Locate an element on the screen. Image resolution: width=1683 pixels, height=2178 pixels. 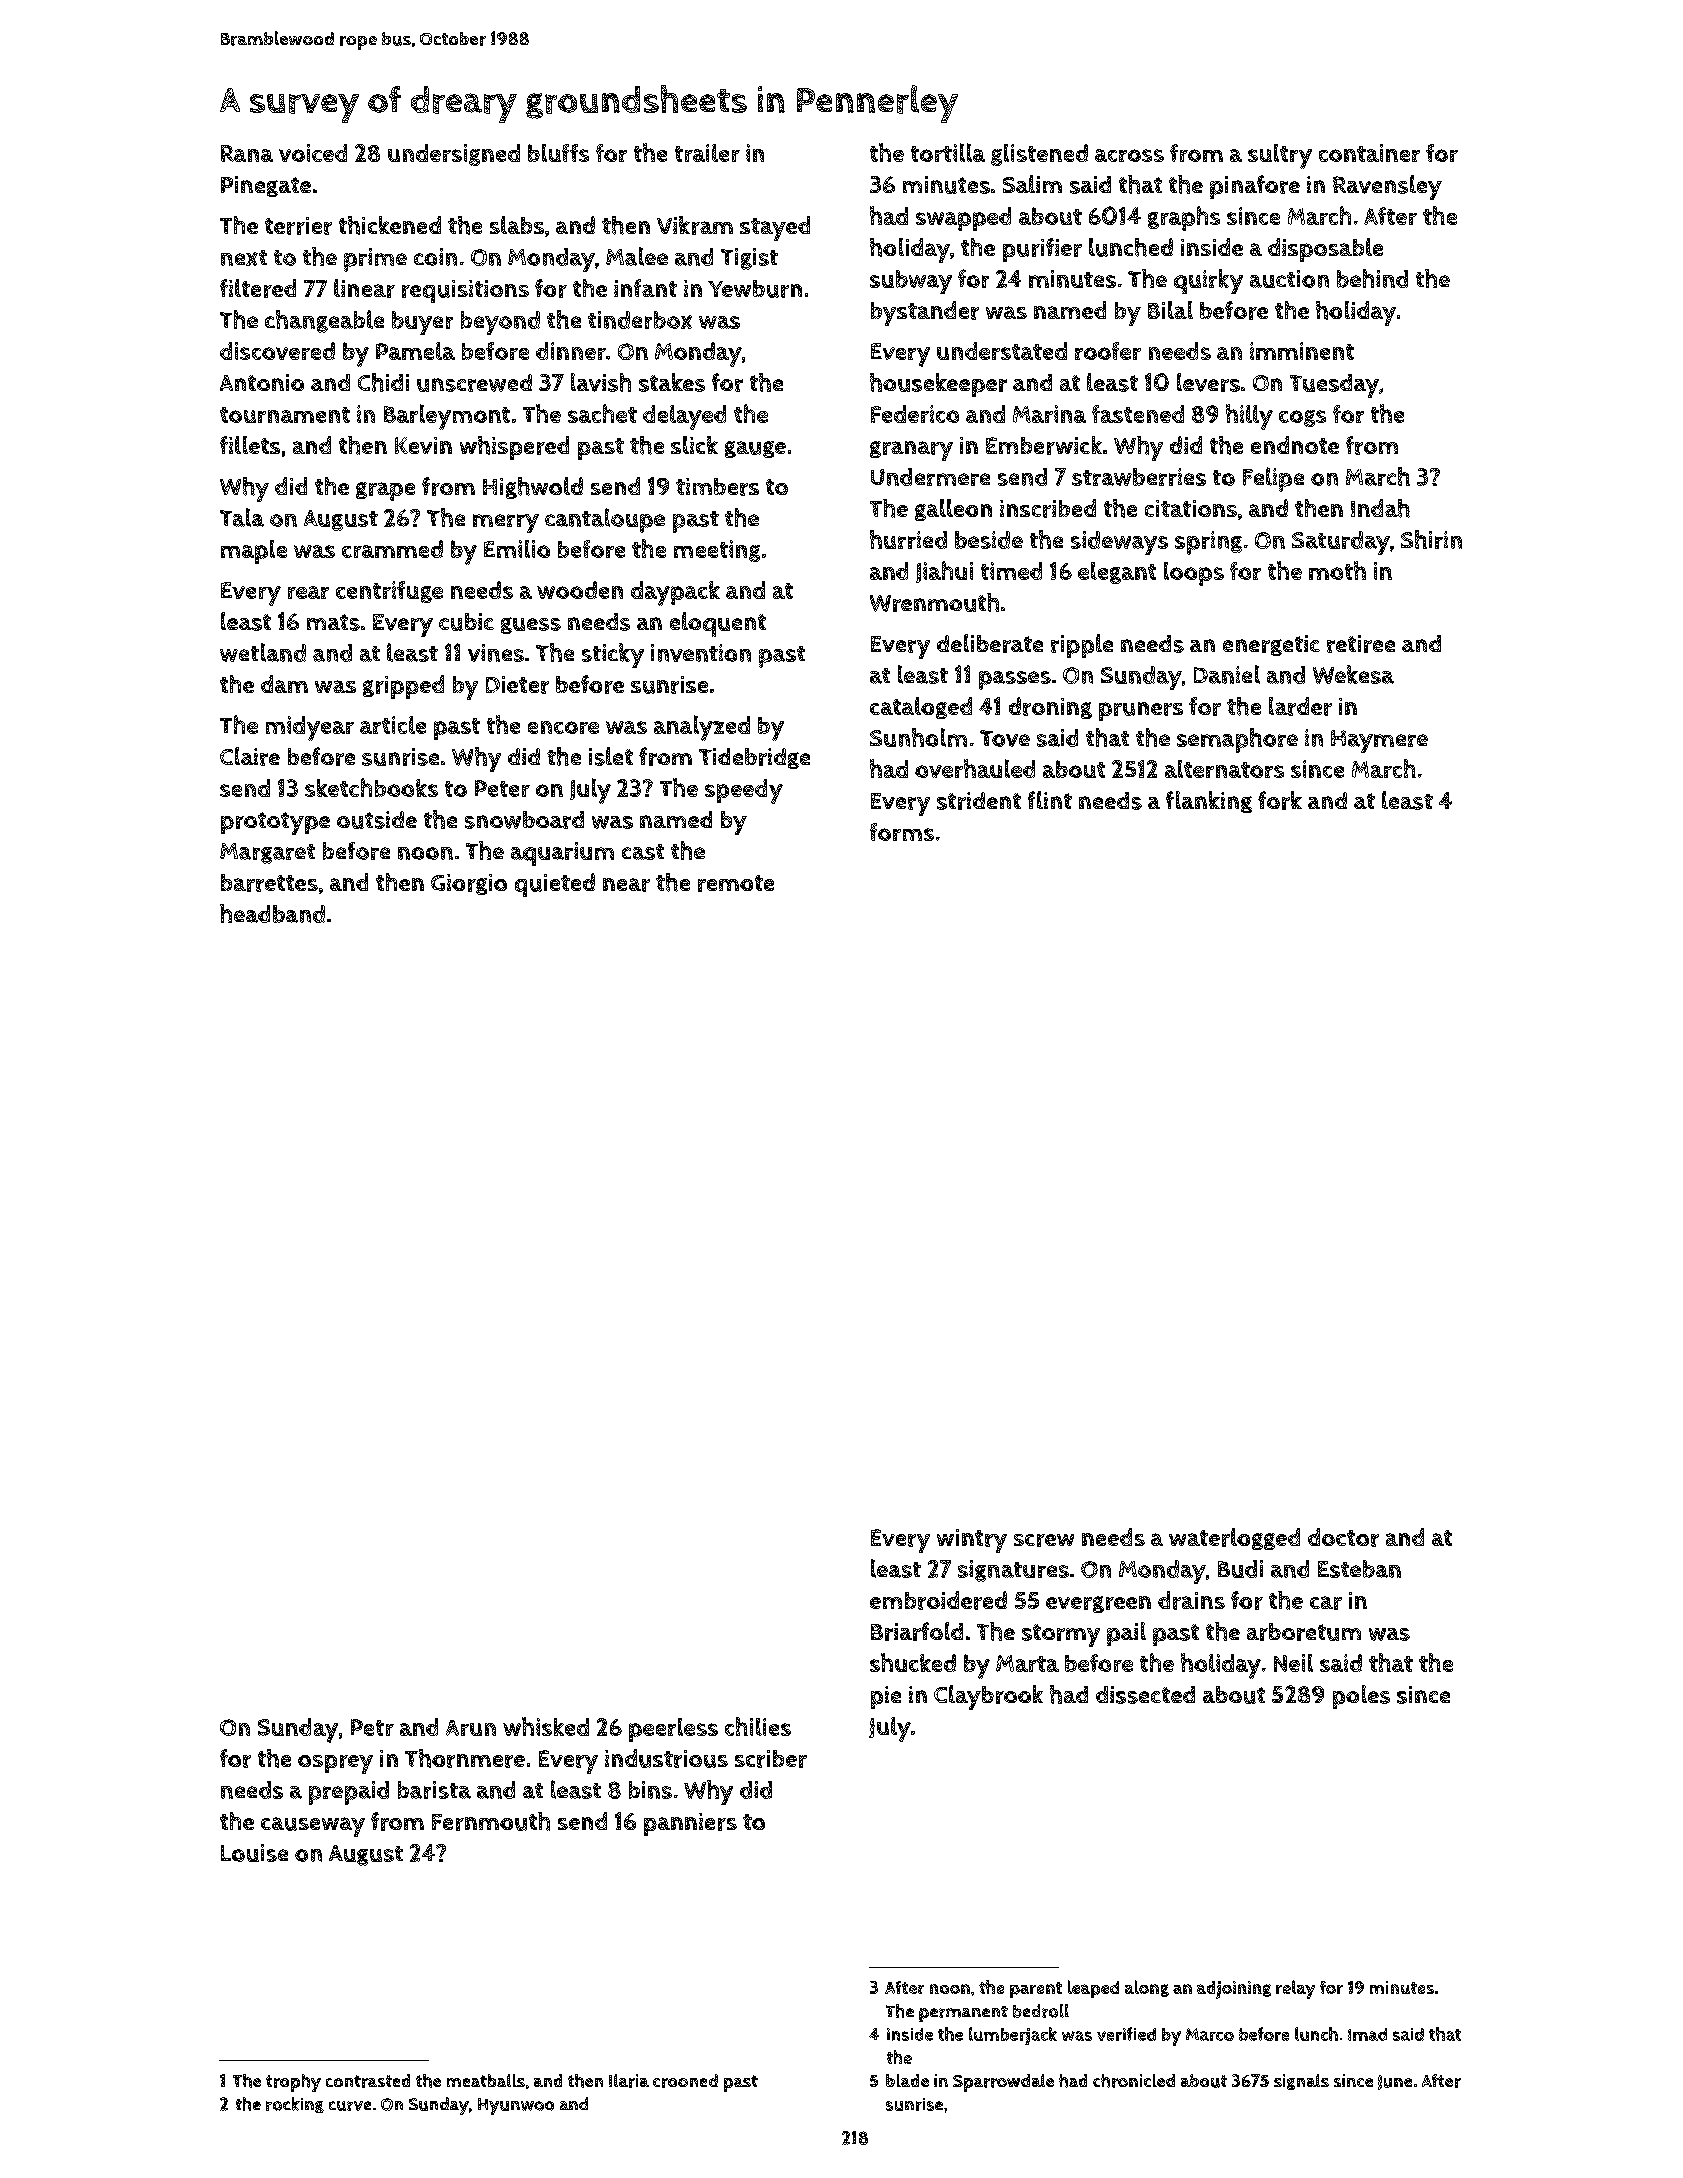
flanking is located at coordinates (1209, 802).
